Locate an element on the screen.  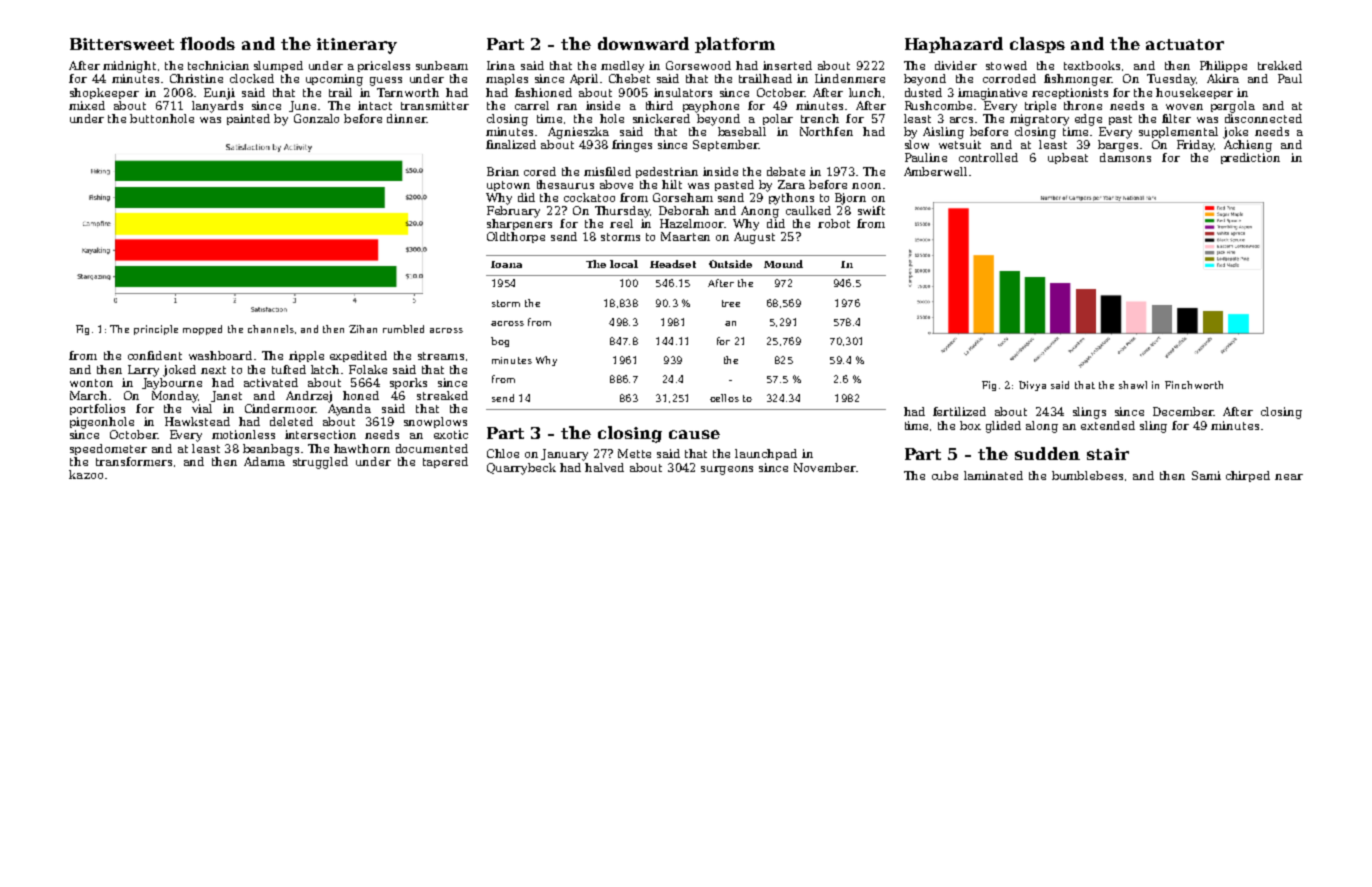
Headset is located at coordinates (673, 264).
